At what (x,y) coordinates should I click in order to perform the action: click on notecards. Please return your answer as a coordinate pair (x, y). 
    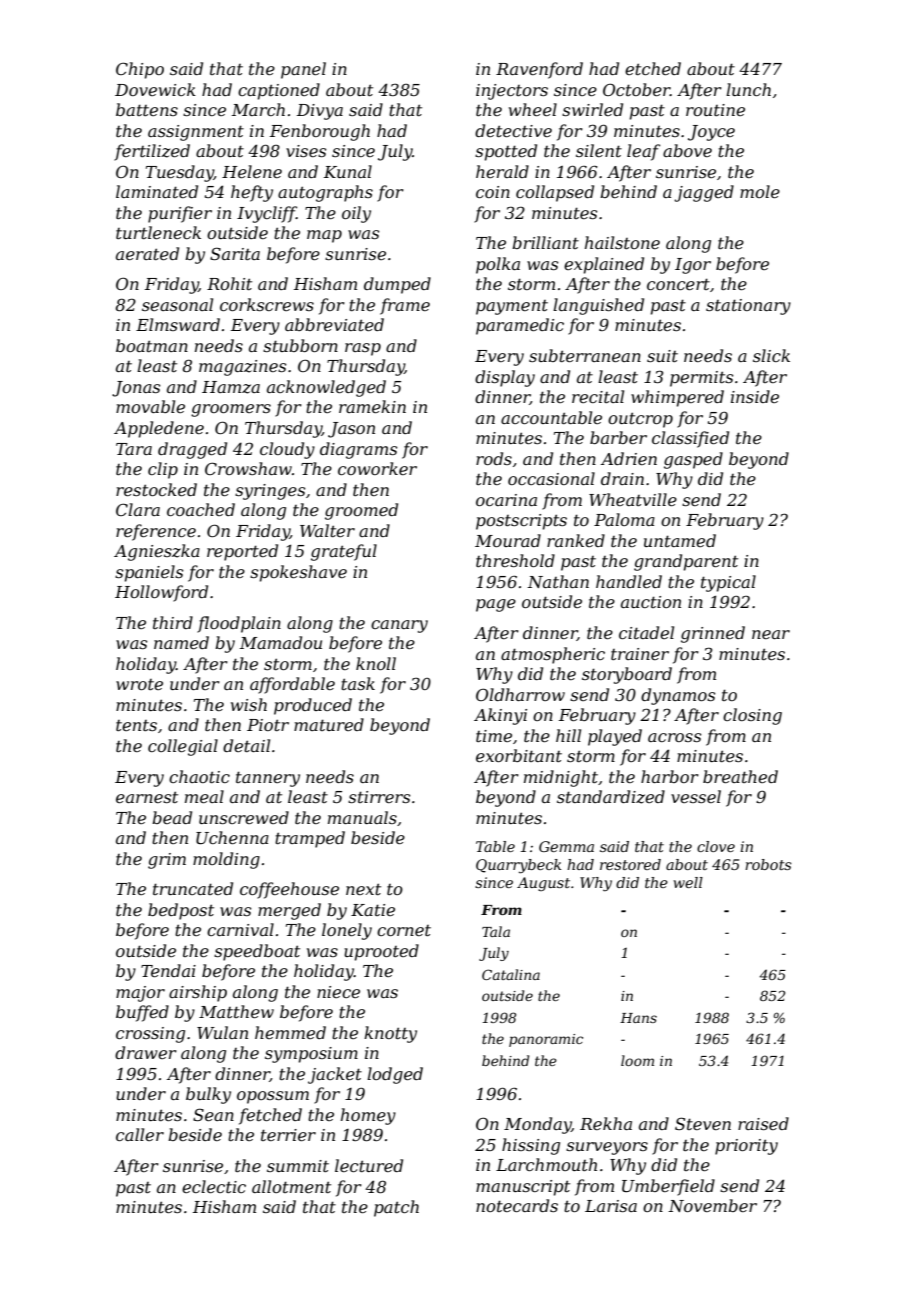
    Looking at the image, I should click on (517, 1205).
